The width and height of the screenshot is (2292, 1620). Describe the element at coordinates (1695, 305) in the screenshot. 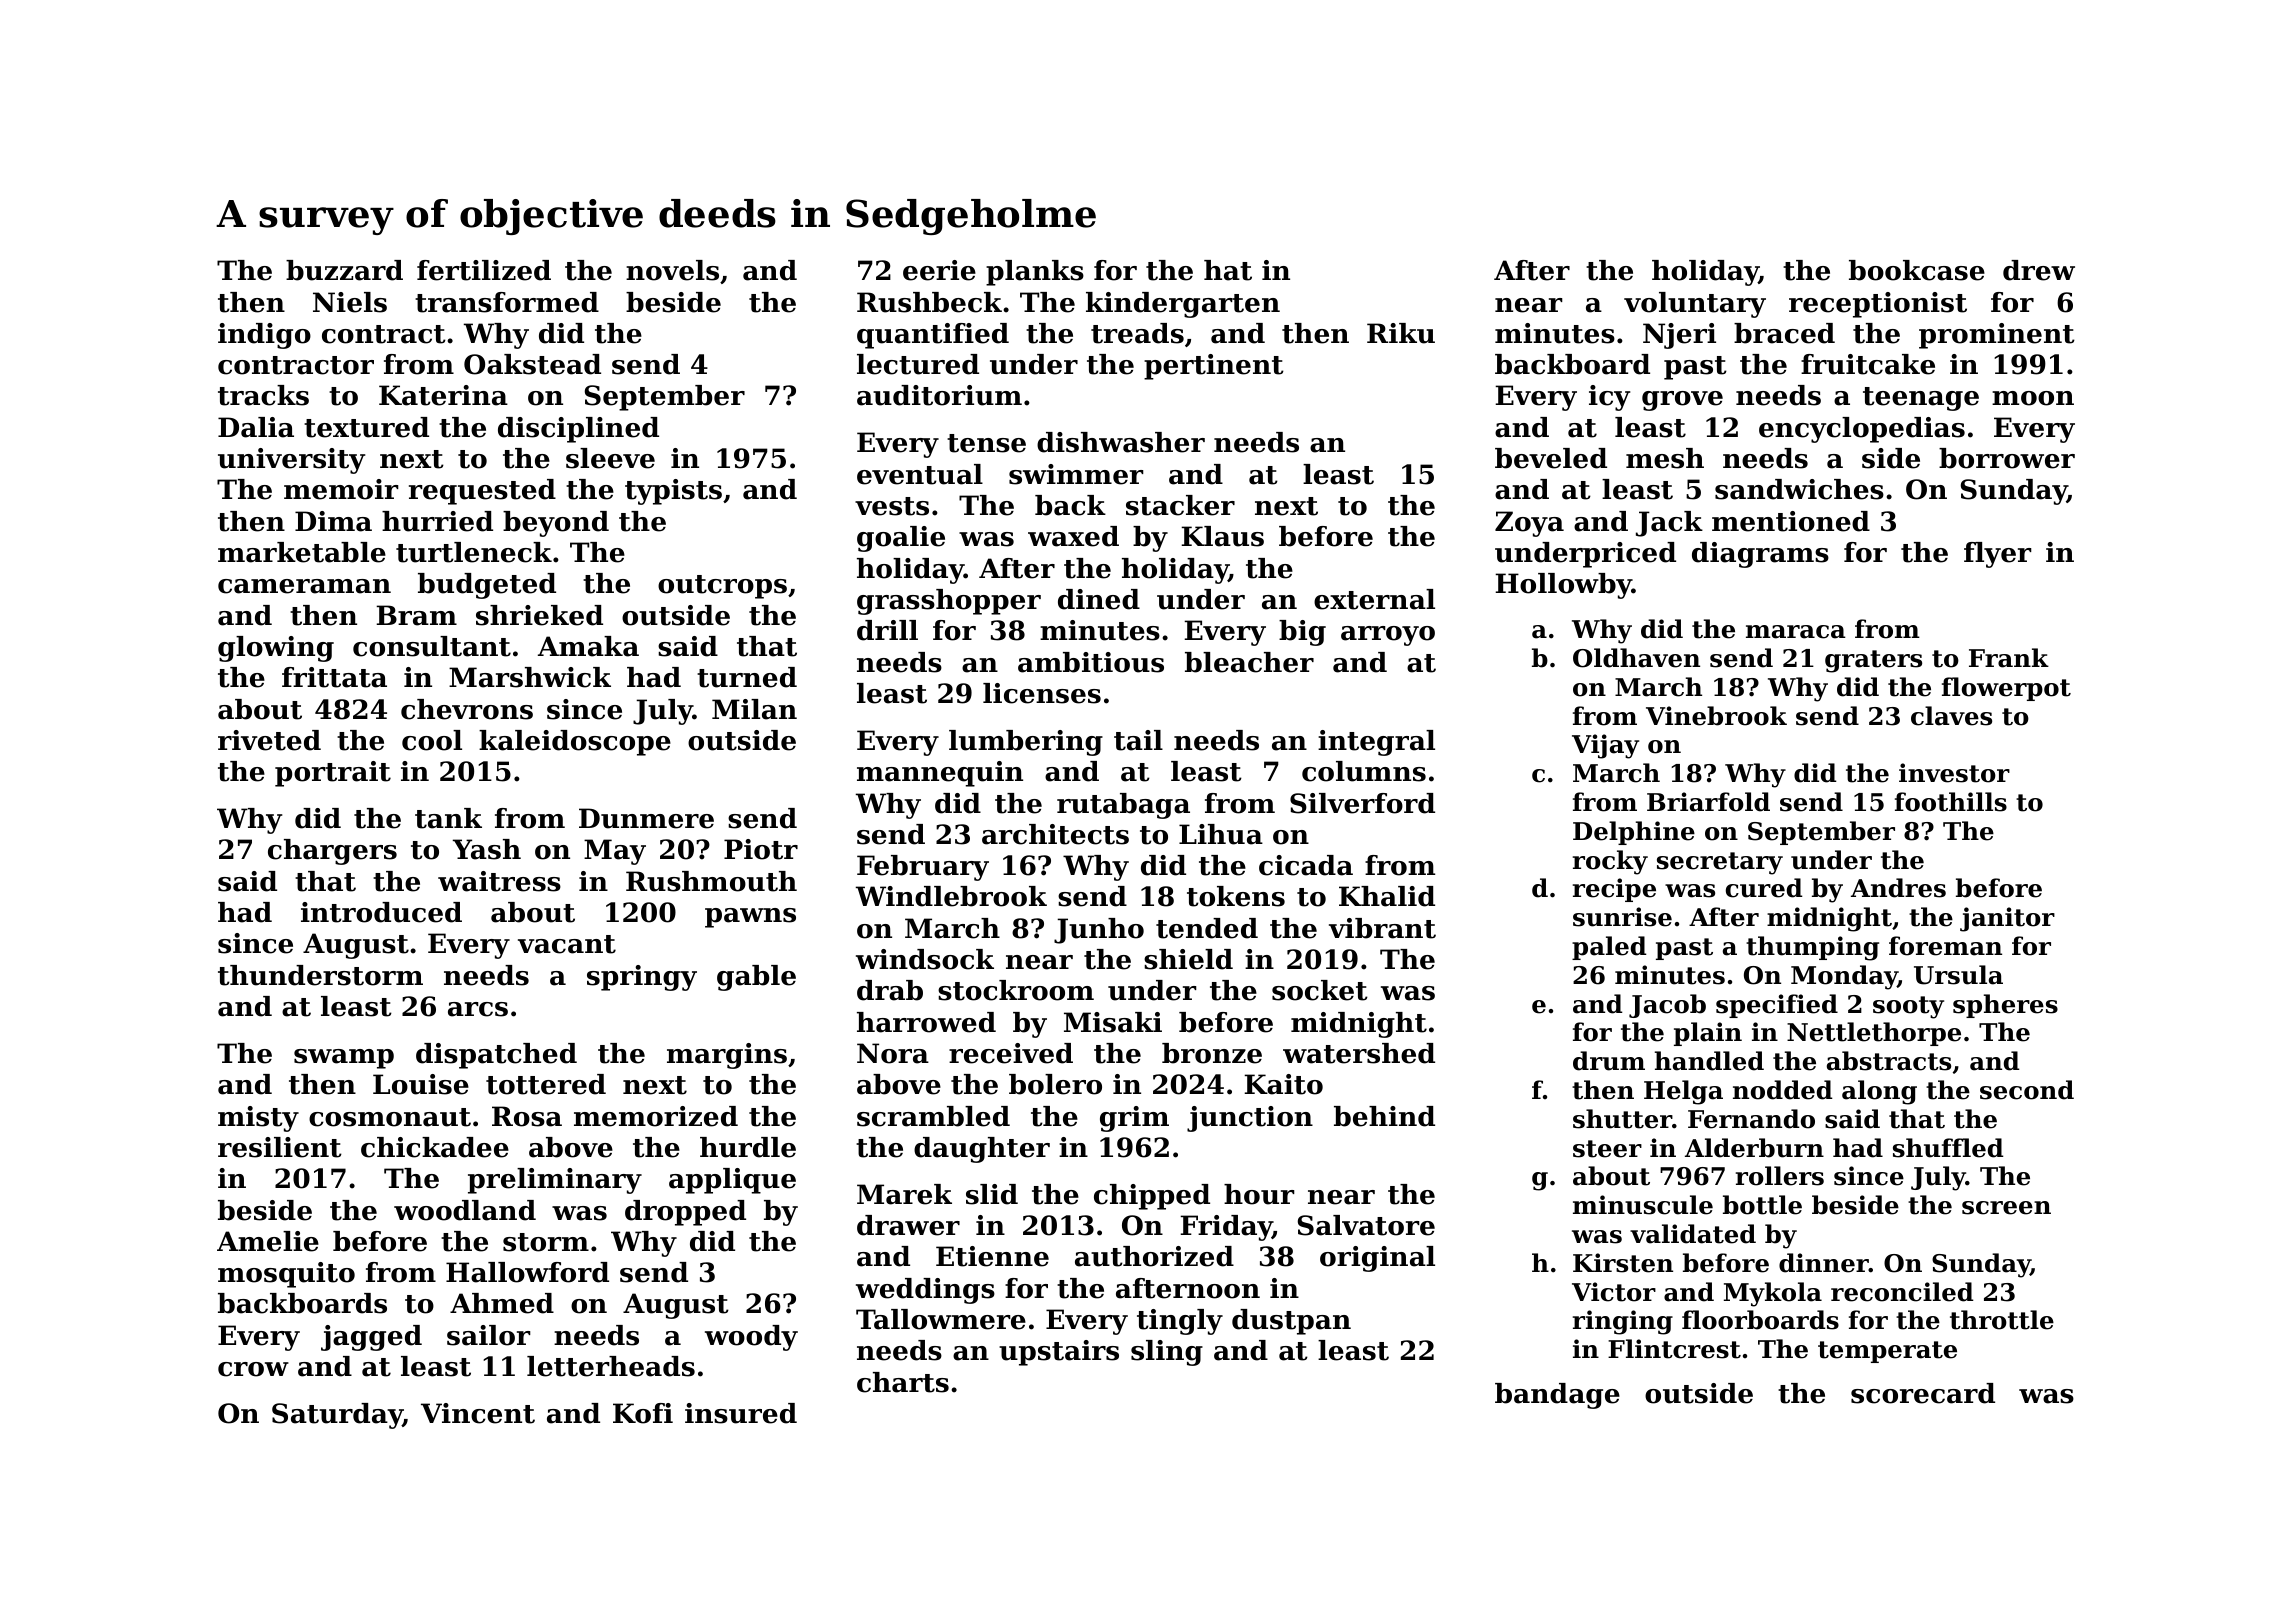

I see `voluntary` at that location.
